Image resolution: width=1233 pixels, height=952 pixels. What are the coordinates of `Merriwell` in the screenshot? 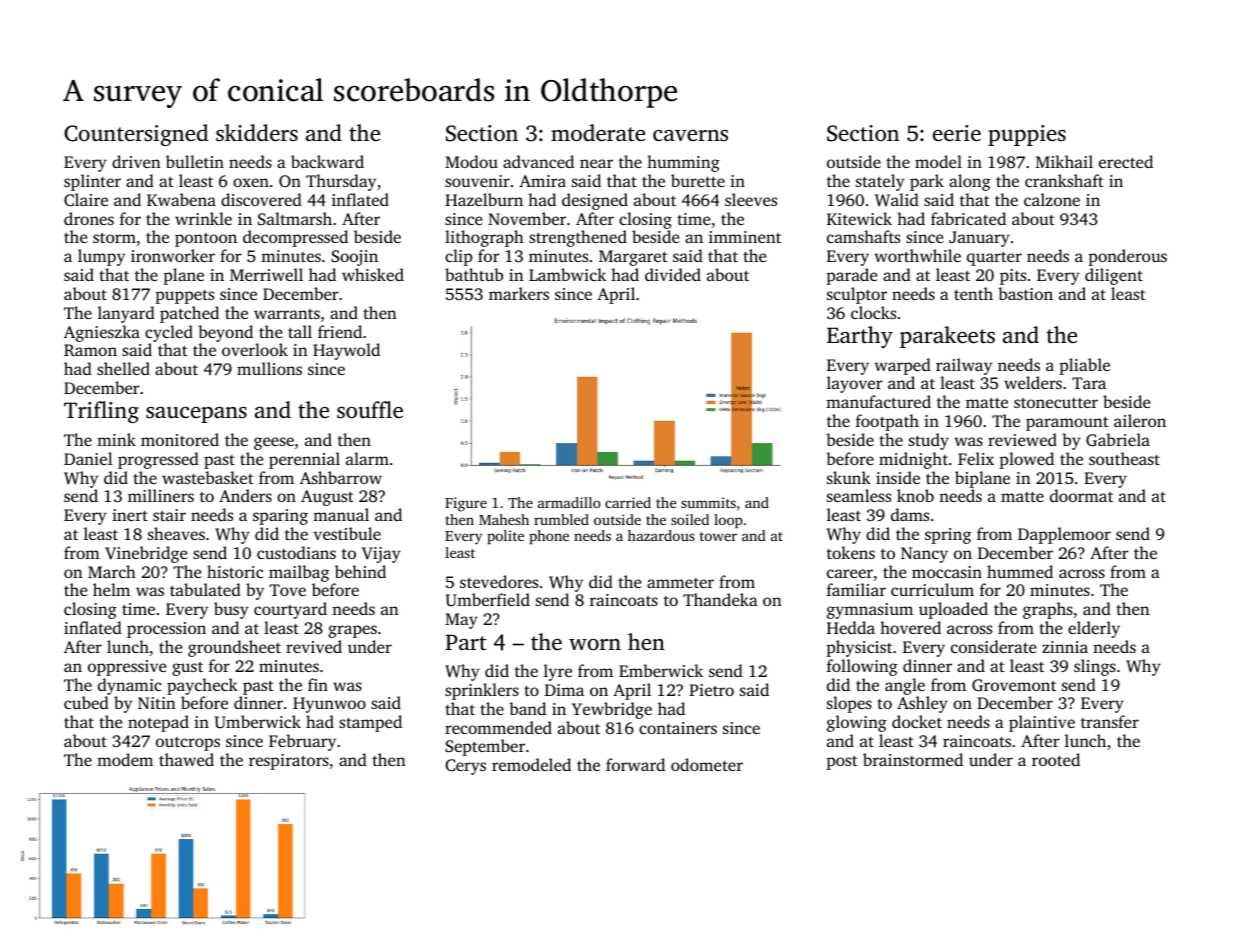 It's located at (266, 274).
